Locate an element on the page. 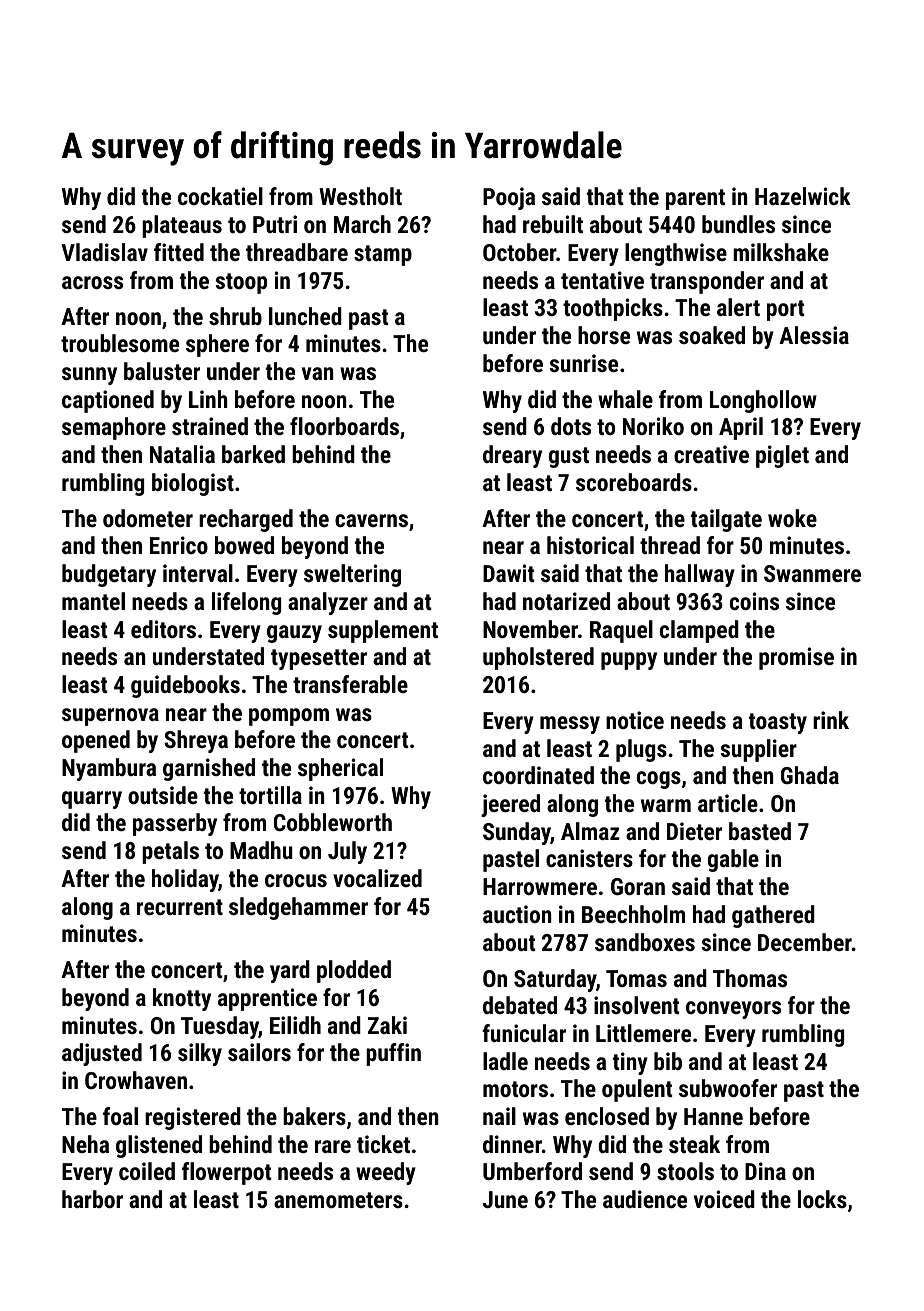  harbor is located at coordinates (92, 1199).
